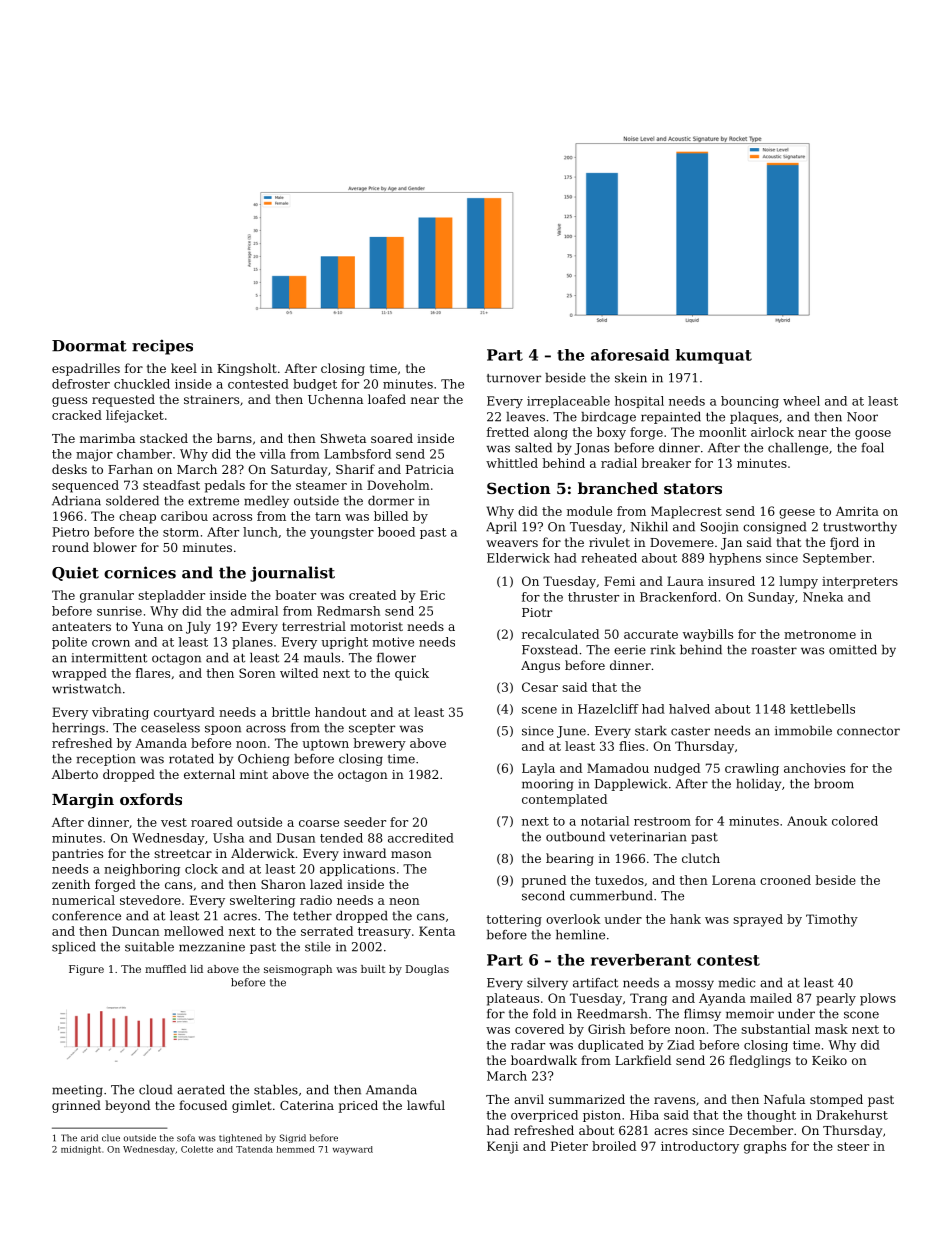 This page has width=952, height=1233. I want to click on Hazelcliff, so click(608, 709).
